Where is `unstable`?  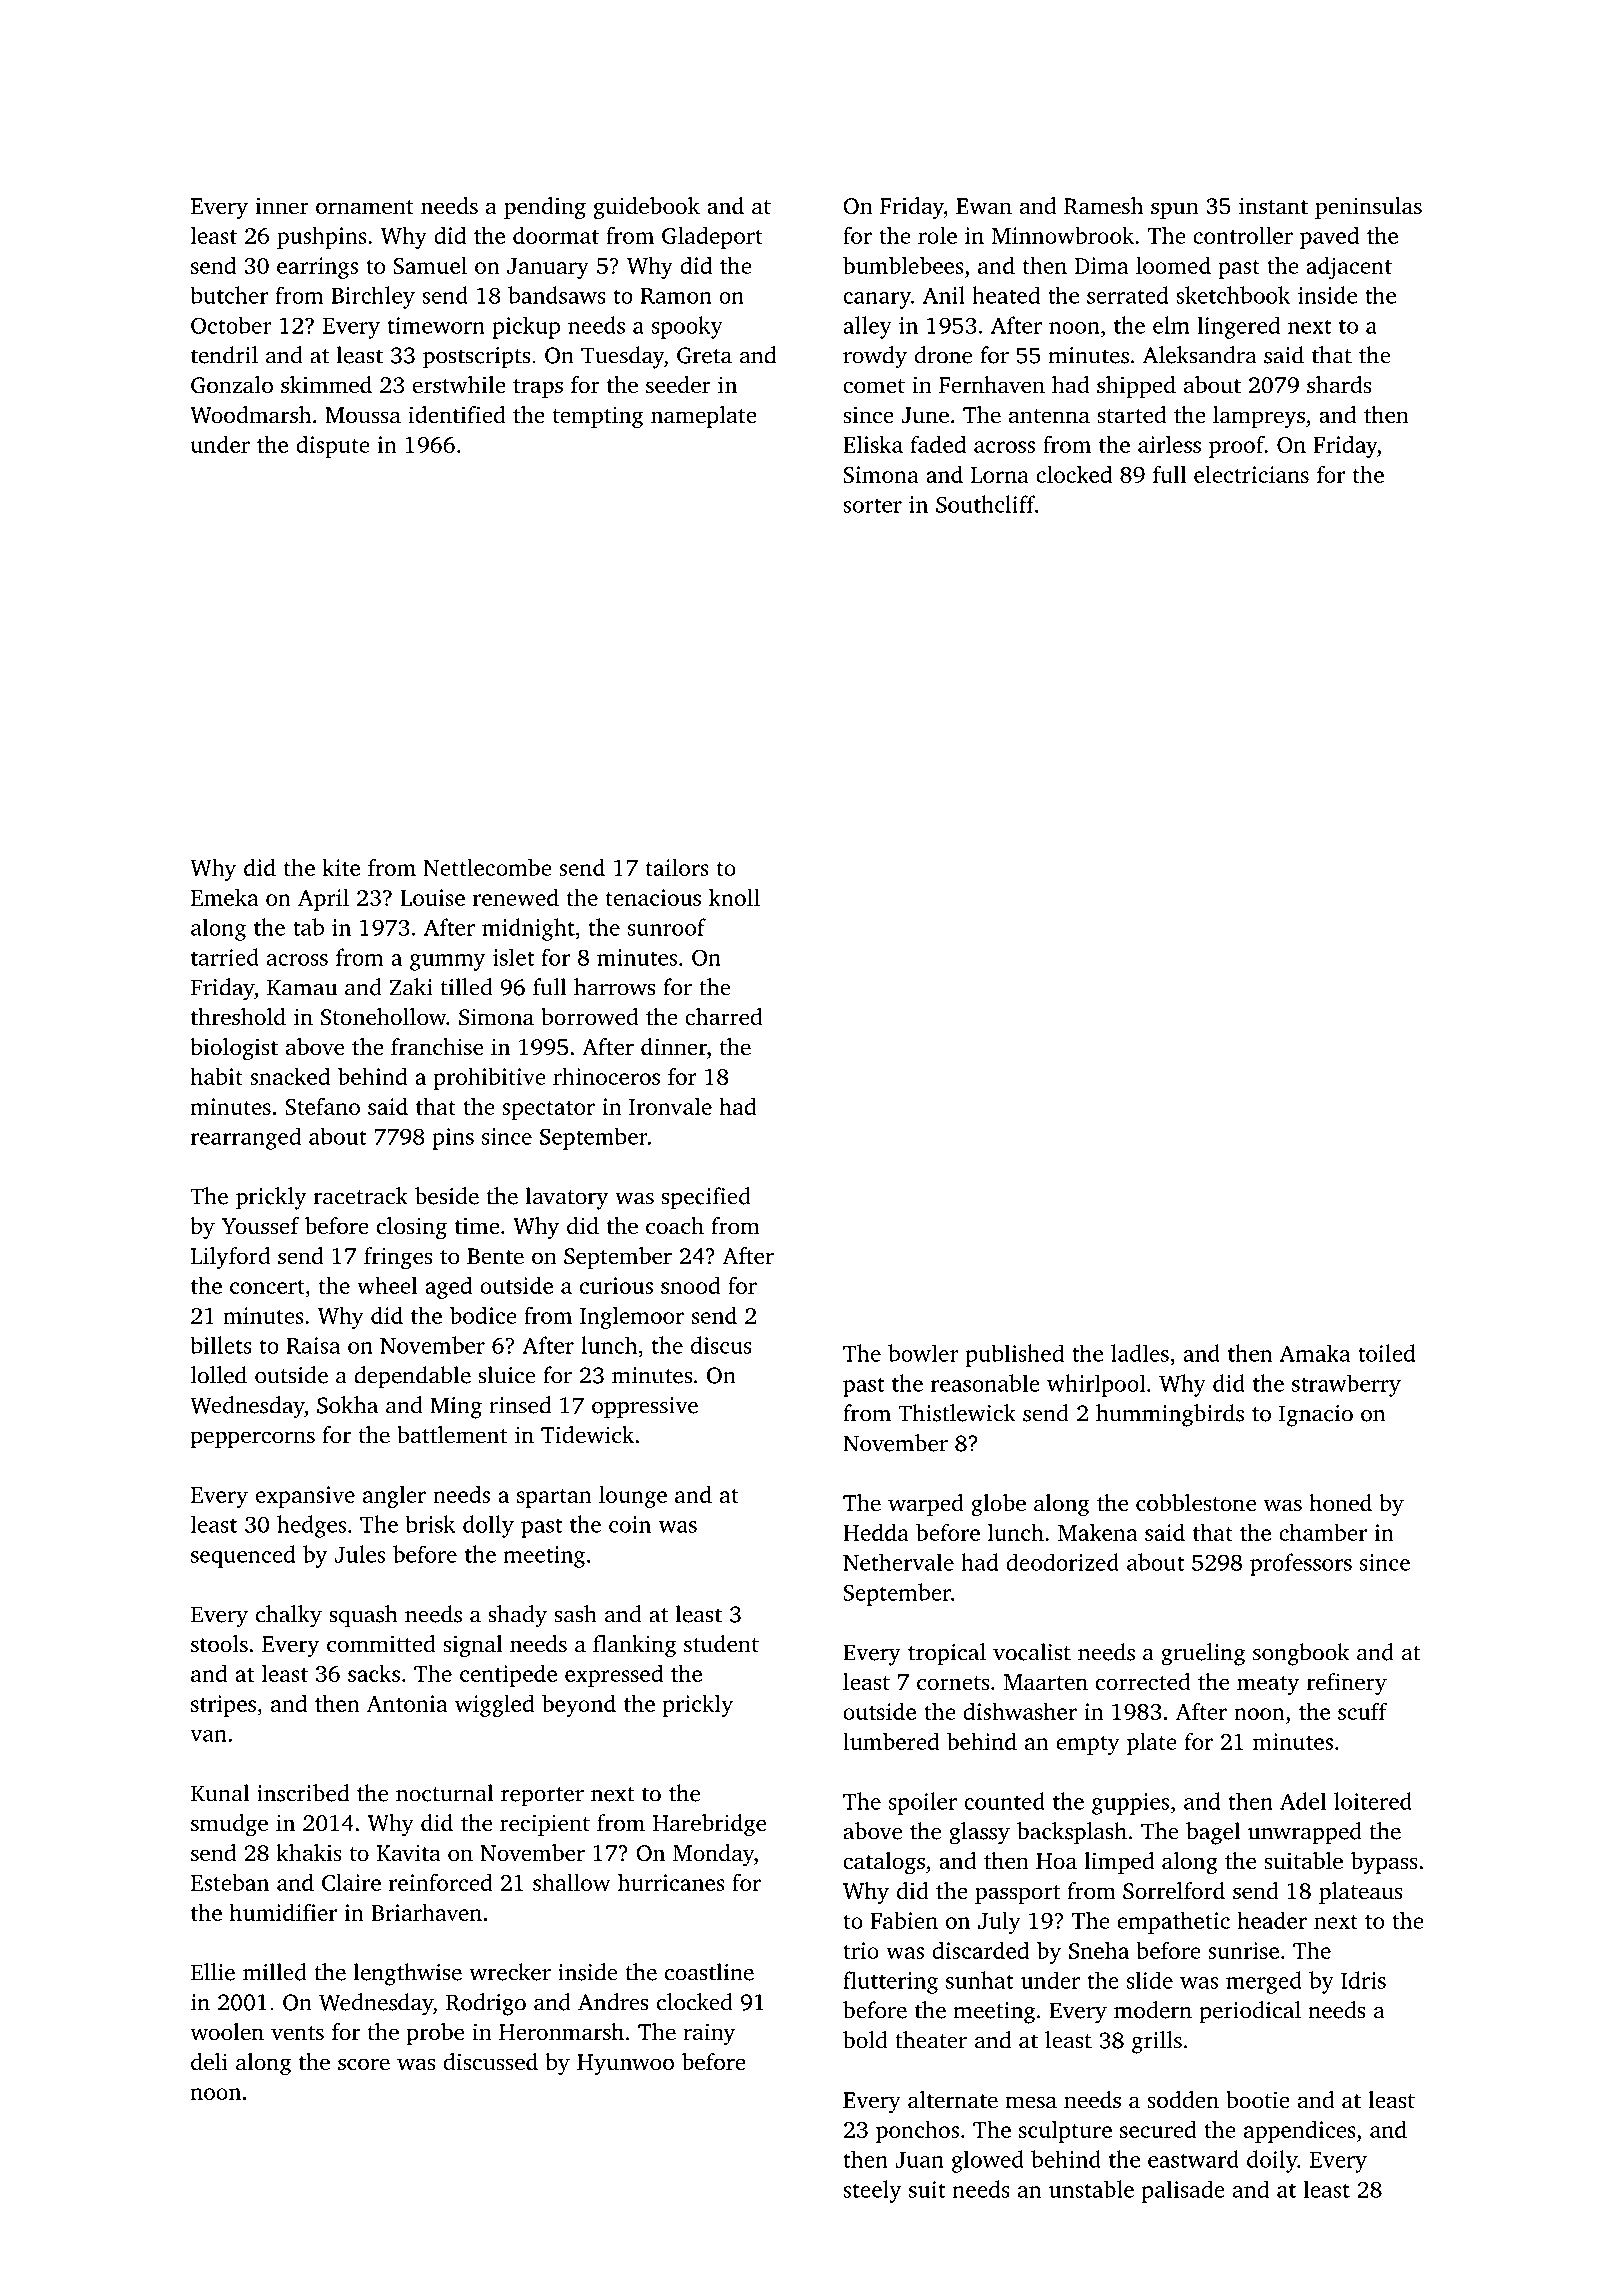
unstable is located at coordinates (1091, 2189).
